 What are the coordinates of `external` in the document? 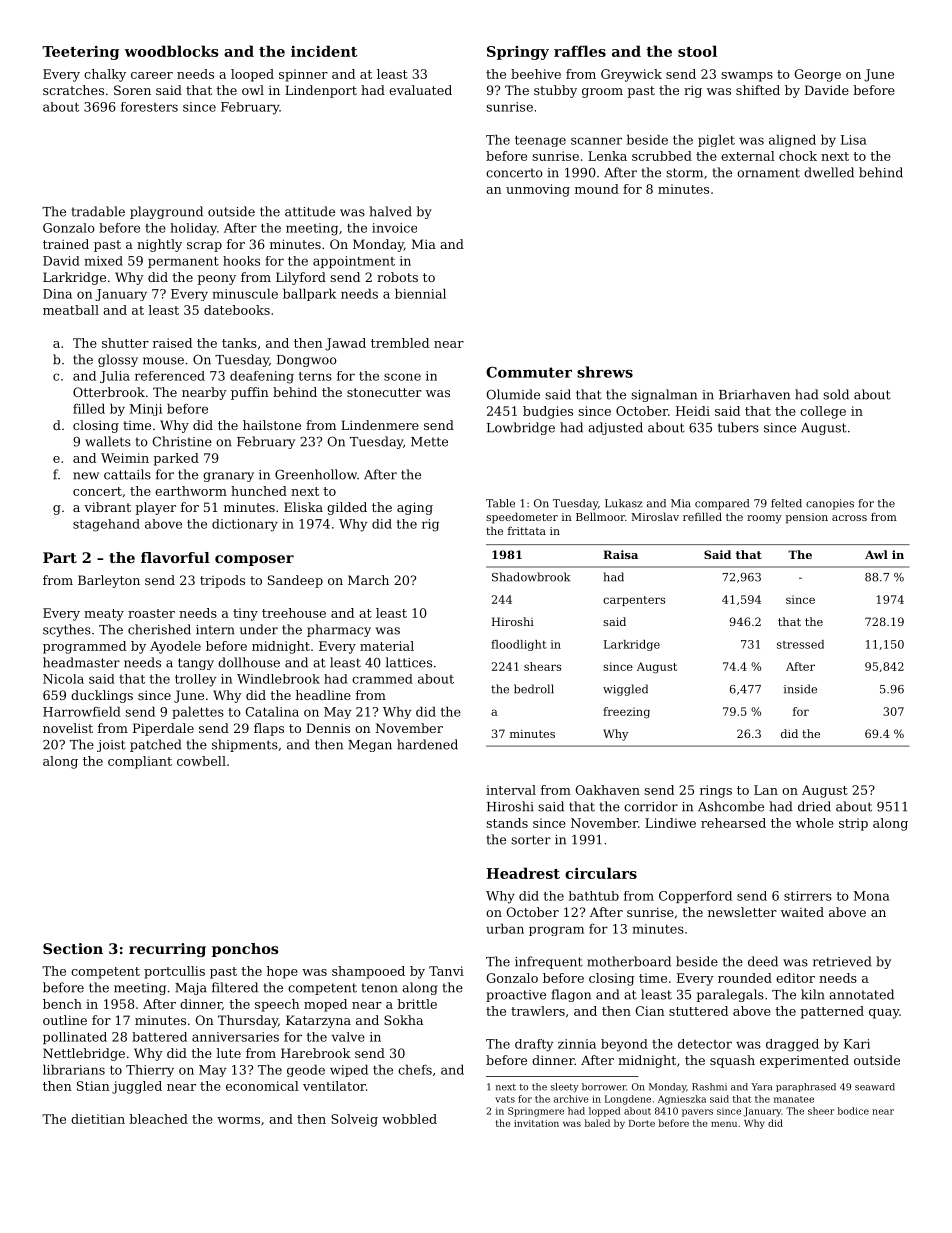 It's located at (748, 156).
